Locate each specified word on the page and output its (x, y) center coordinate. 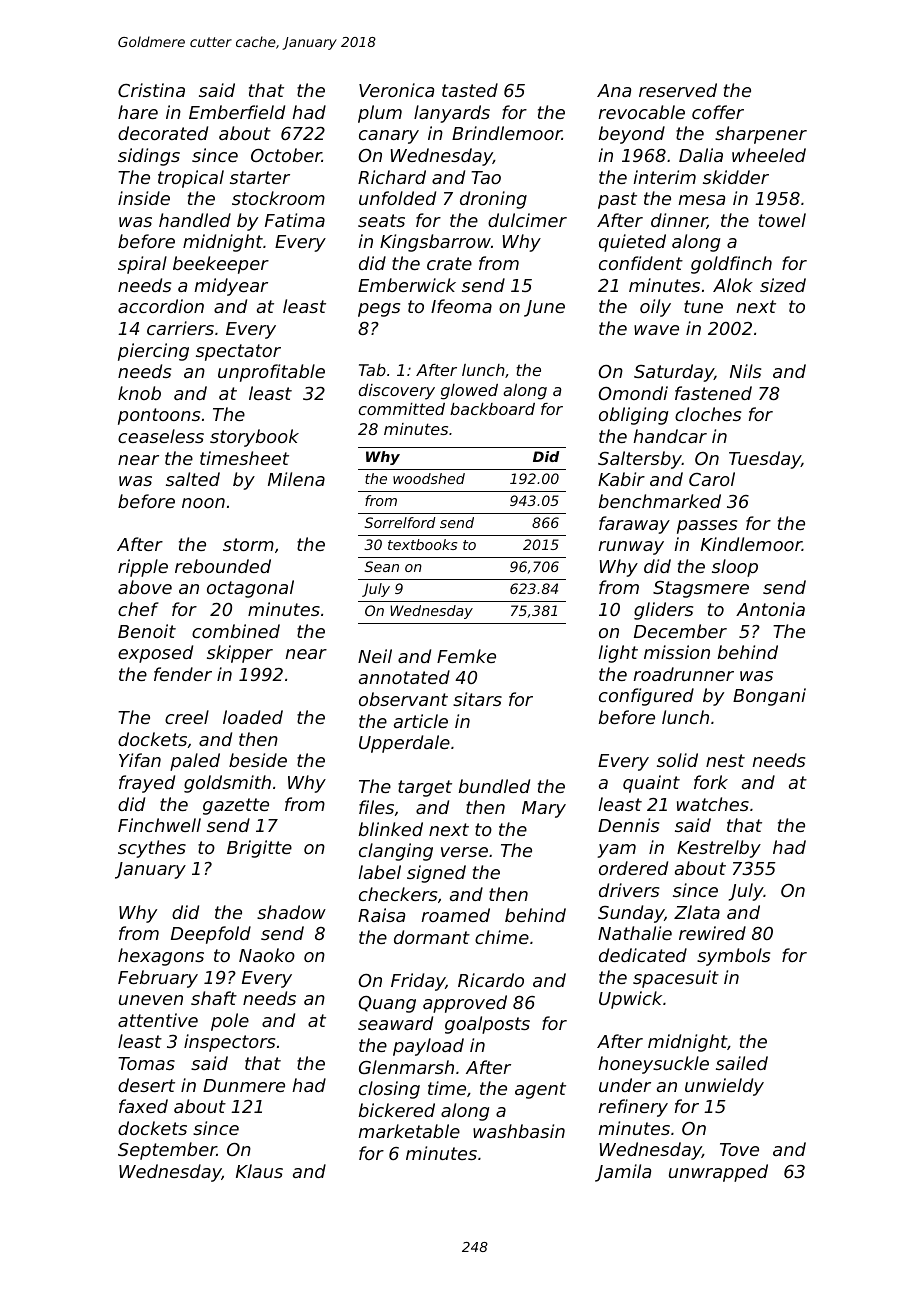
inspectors (229, 1043)
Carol (712, 479)
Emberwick (407, 285)
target (425, 788)
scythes (152, 849)
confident (641, 263)
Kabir (621, 479)
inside (144, 198)
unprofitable (271, 373)
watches (713, 804)
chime (502, 937)
